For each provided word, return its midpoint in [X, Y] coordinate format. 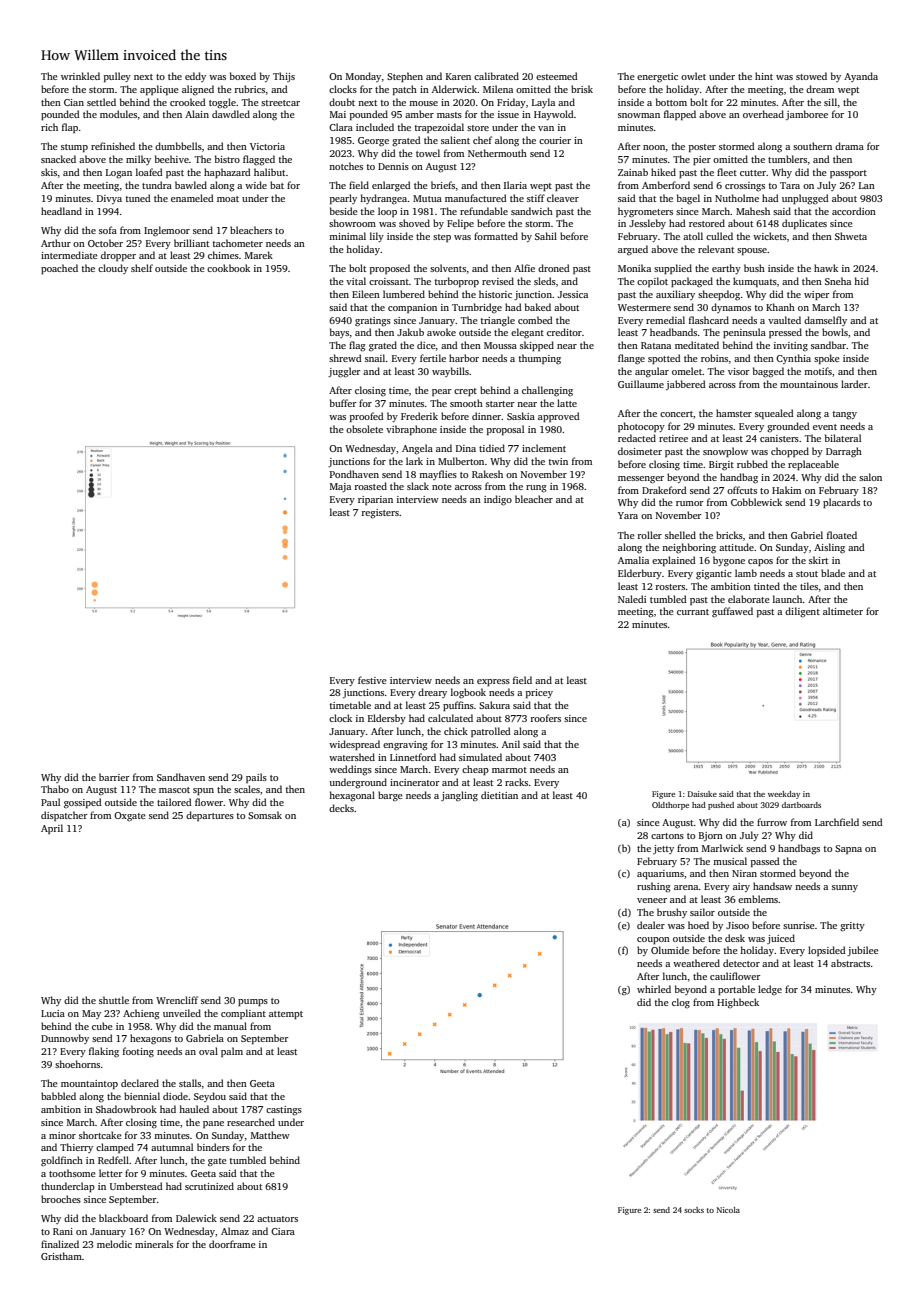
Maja [340, 487]
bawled [191, 185]
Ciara [283, 1231]
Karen [458, 76]
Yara [628, 515]
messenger [641, 480]
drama [849, 146]
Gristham [61, 1256]
